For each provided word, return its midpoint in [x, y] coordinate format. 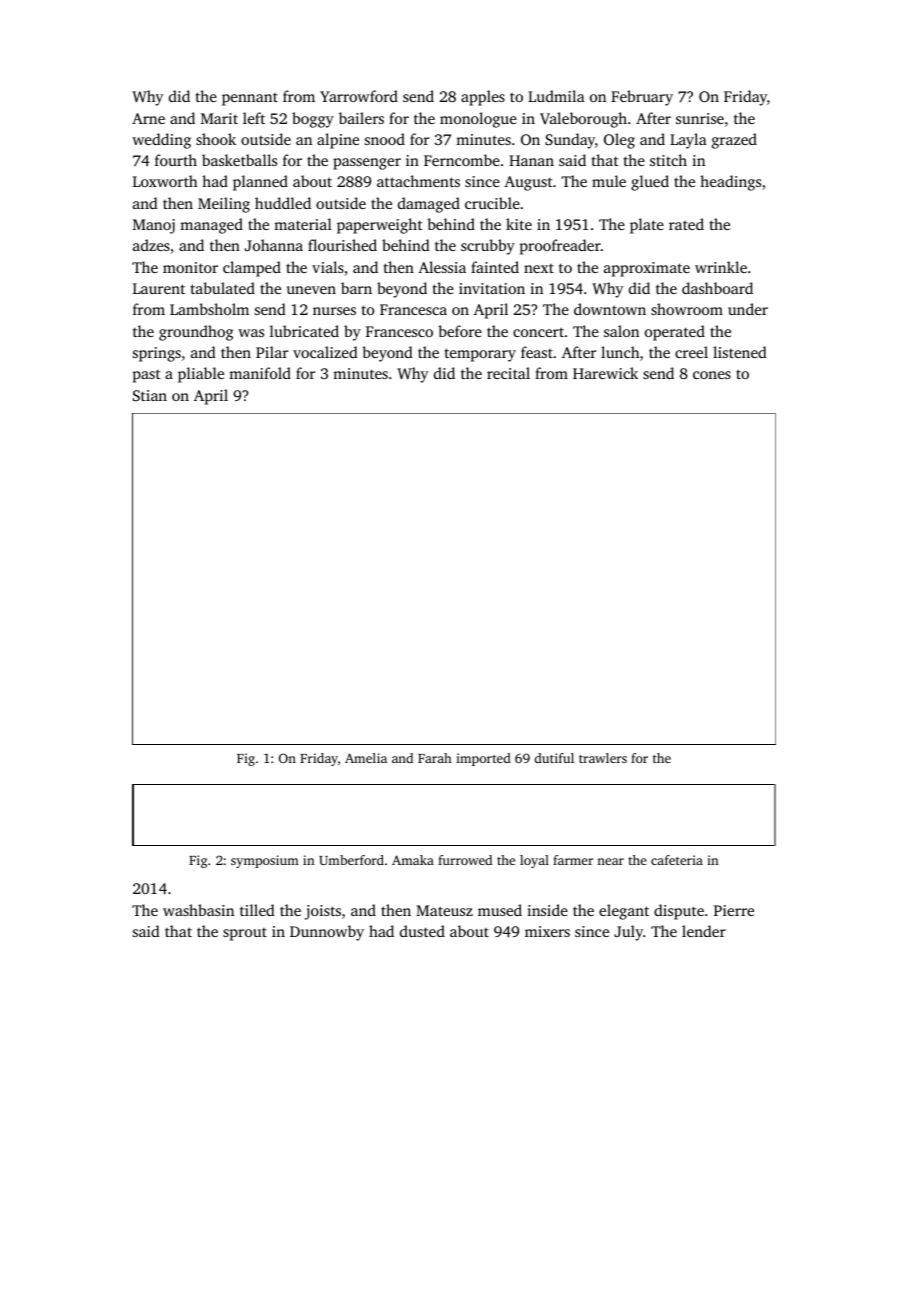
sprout [245, 934]
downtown [610, 309]
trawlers [603, 758]
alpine [338, 141]
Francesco [399, 331]
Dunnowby [327, 933]
